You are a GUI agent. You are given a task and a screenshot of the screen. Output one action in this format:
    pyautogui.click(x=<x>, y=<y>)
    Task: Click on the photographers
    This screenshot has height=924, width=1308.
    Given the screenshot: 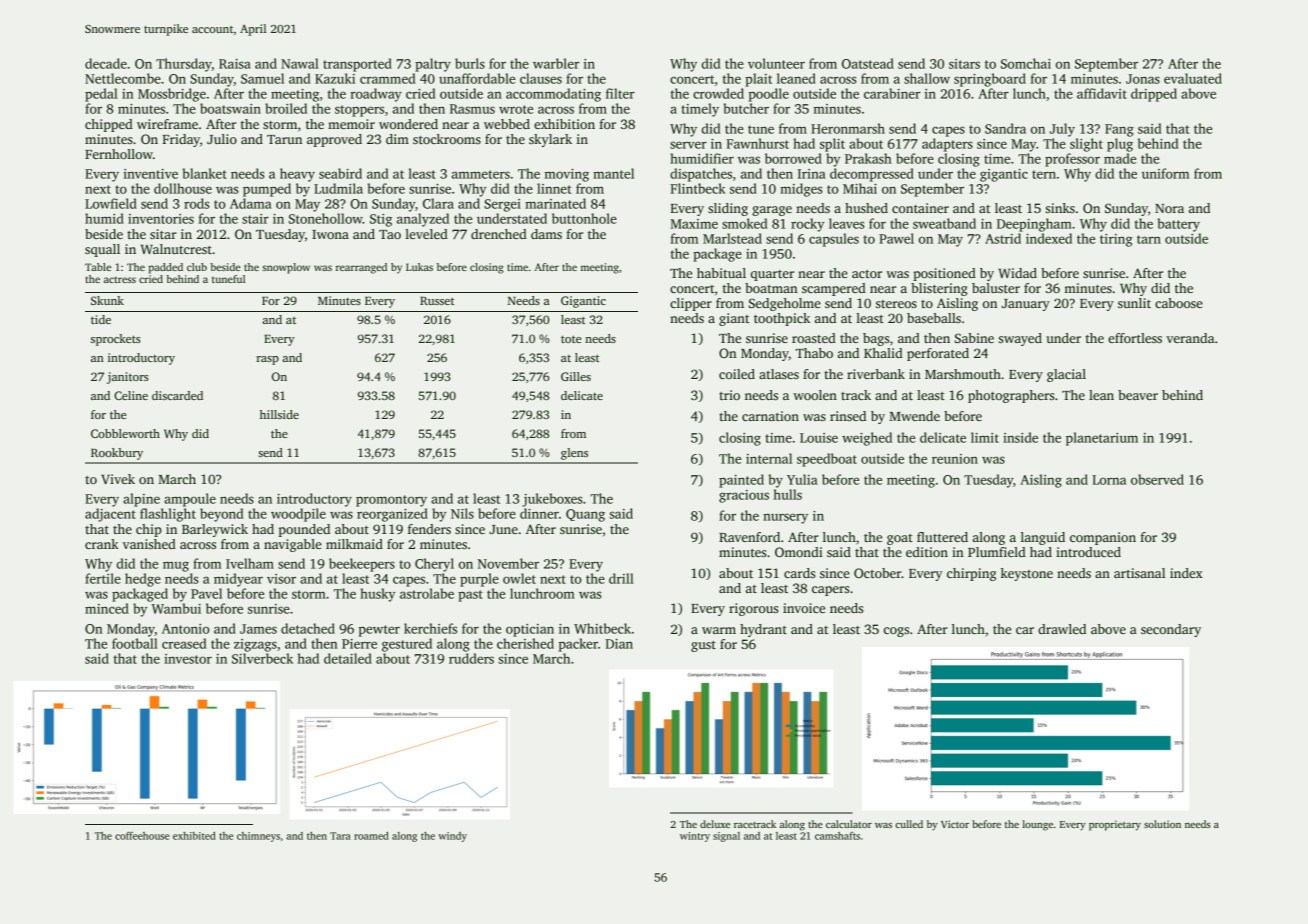 What is the action you would take?
    pyautogui.click(x=1011, y=396)
